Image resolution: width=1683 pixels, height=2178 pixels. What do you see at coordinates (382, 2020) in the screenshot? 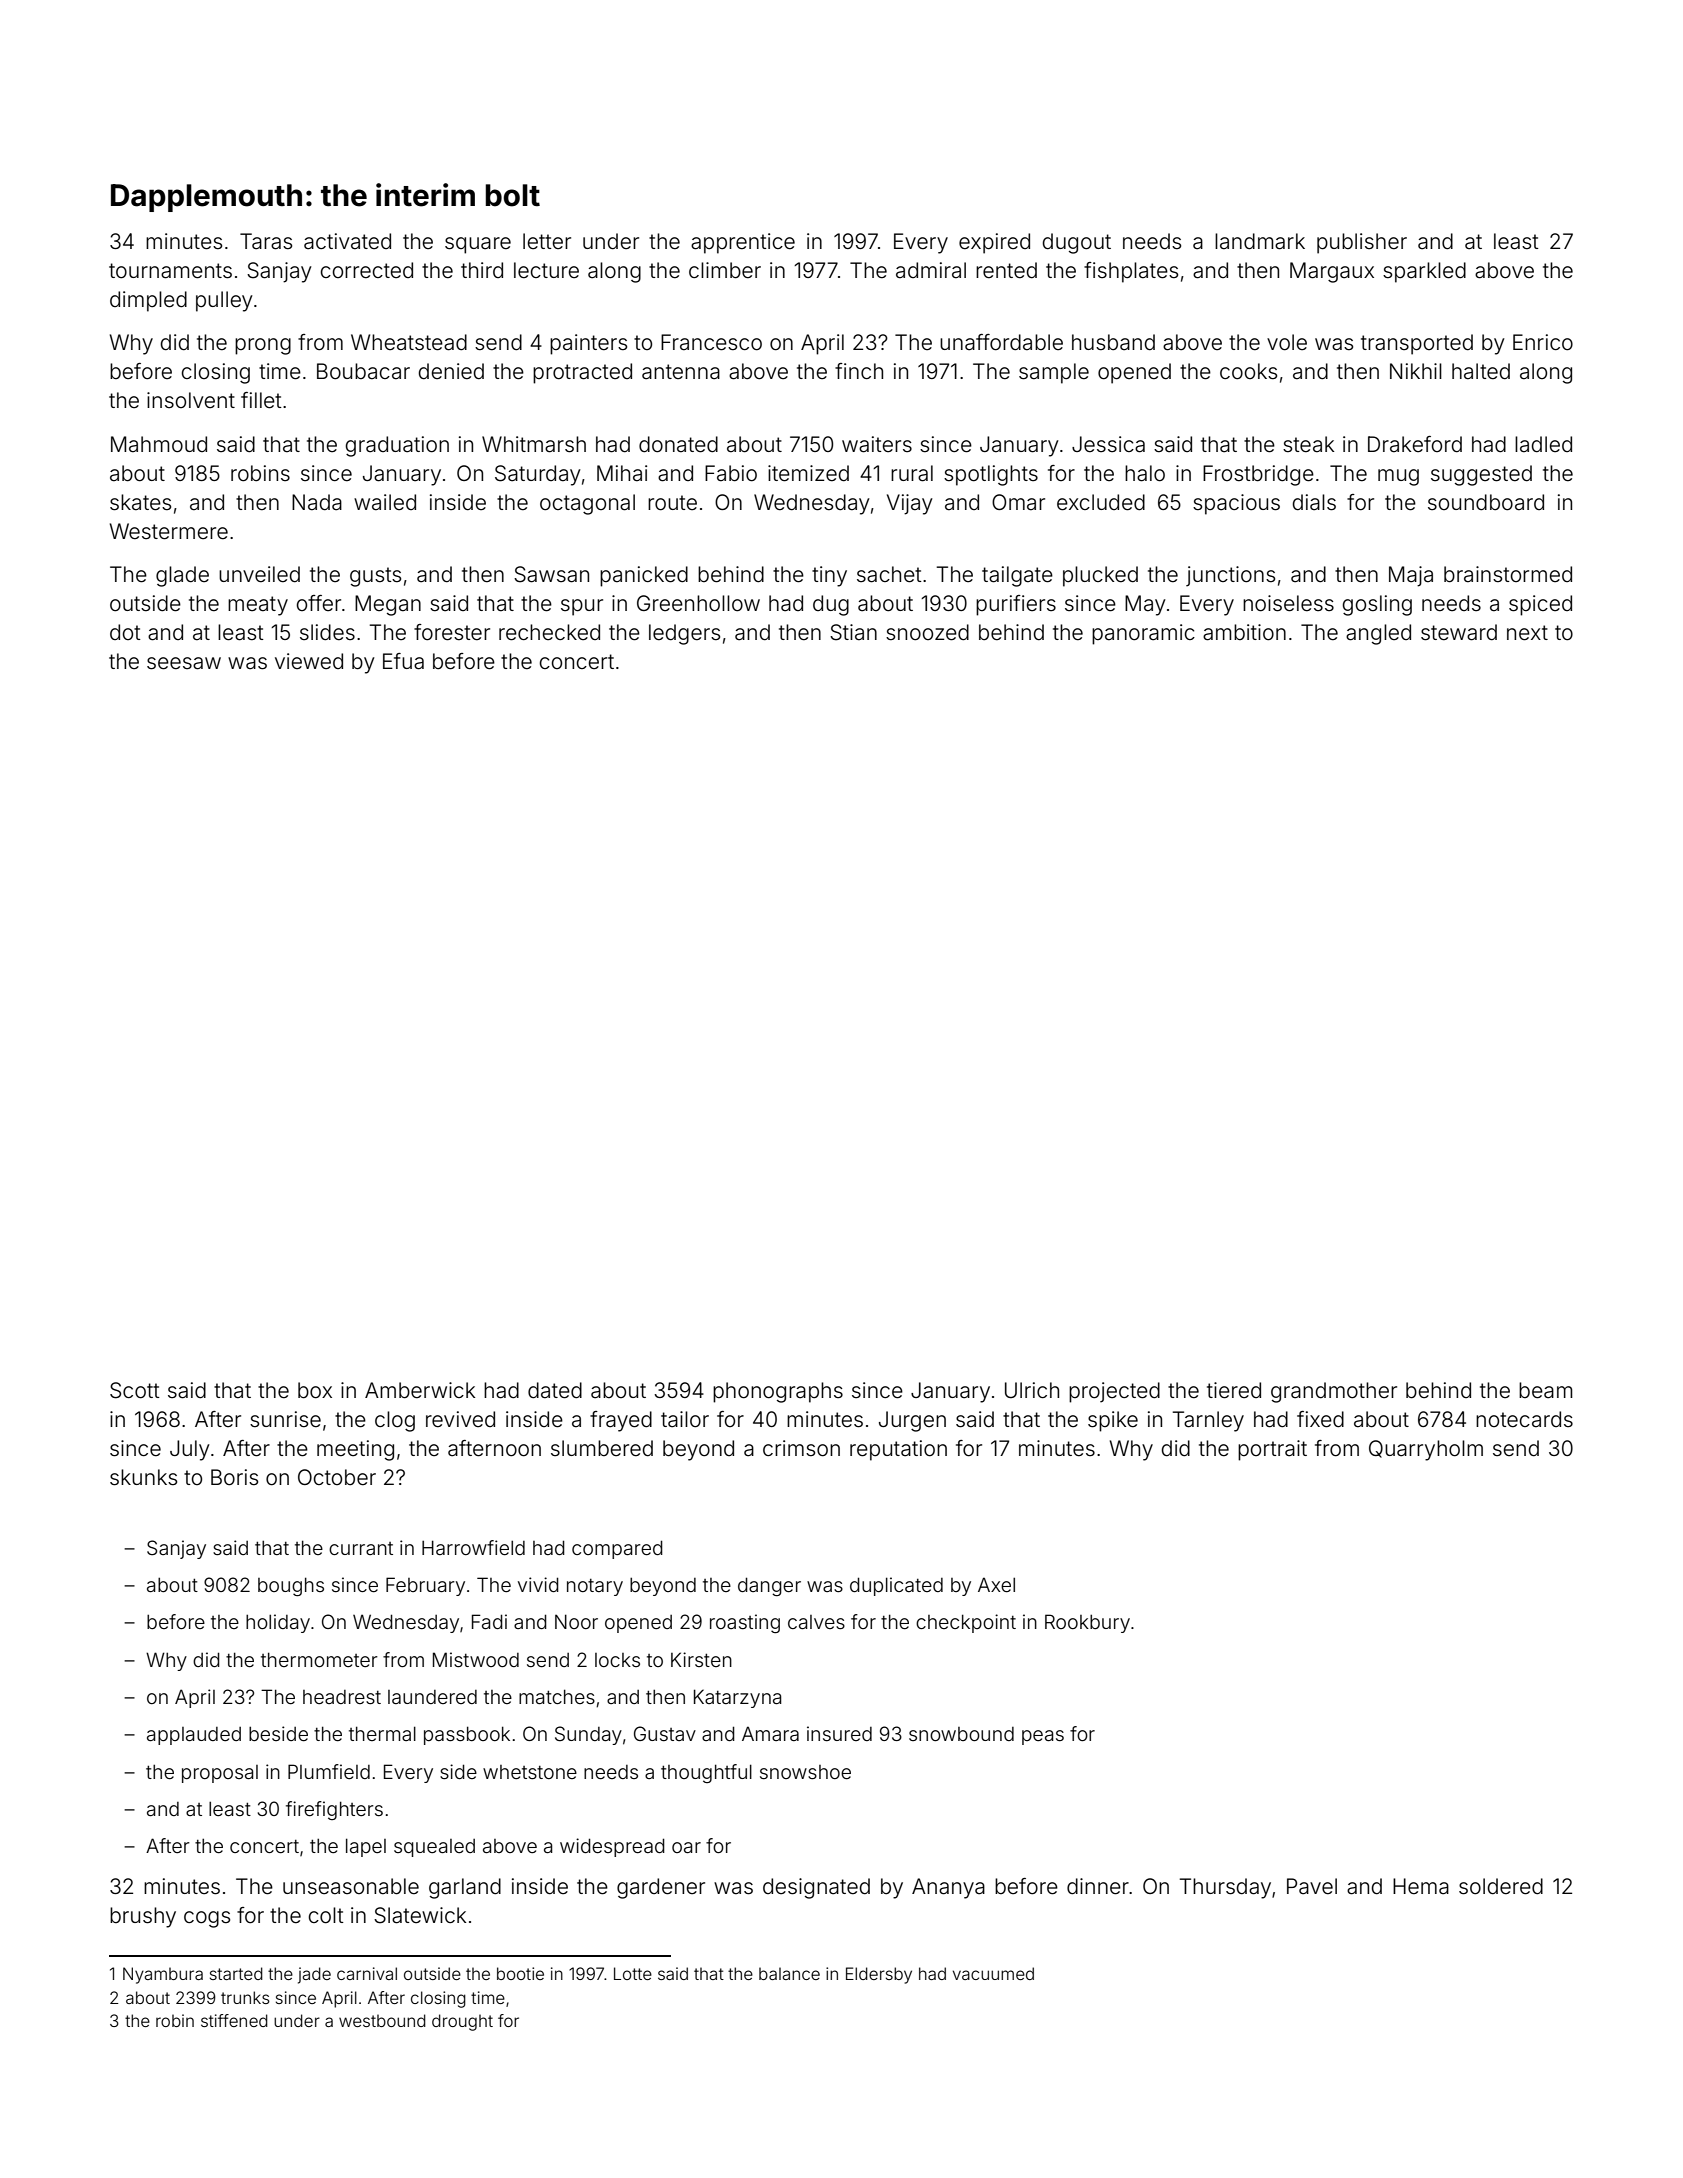
I see `westbound` at bounding box center [382, 2020].
